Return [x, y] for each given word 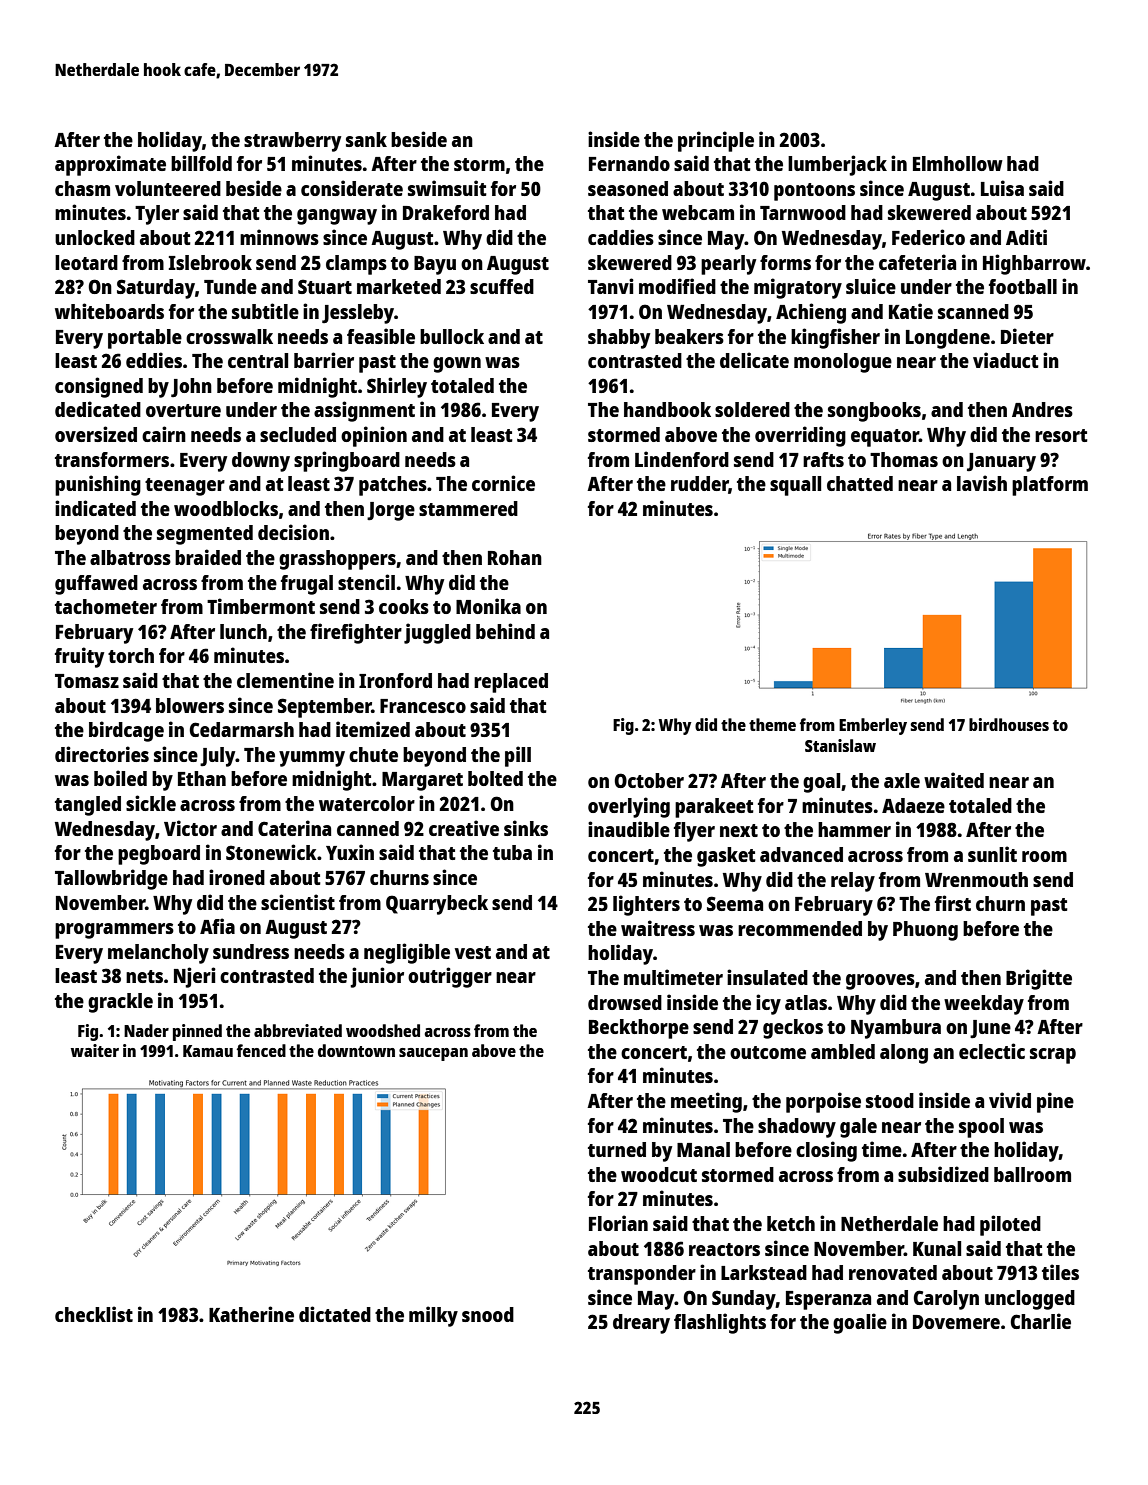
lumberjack [837, 165]
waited [954, 780]
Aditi [1026, 237]
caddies [621, 237]
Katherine [251, 1314]
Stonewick [271, 852]
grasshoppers [337, 560]
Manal [703, 1149]
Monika [488, 606]
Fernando [629, 163]
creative [464, 828]
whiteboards [109, 311]
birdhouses [1009, 724]
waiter [95, 1050]
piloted [1010, 1225]
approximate [110, 165]
